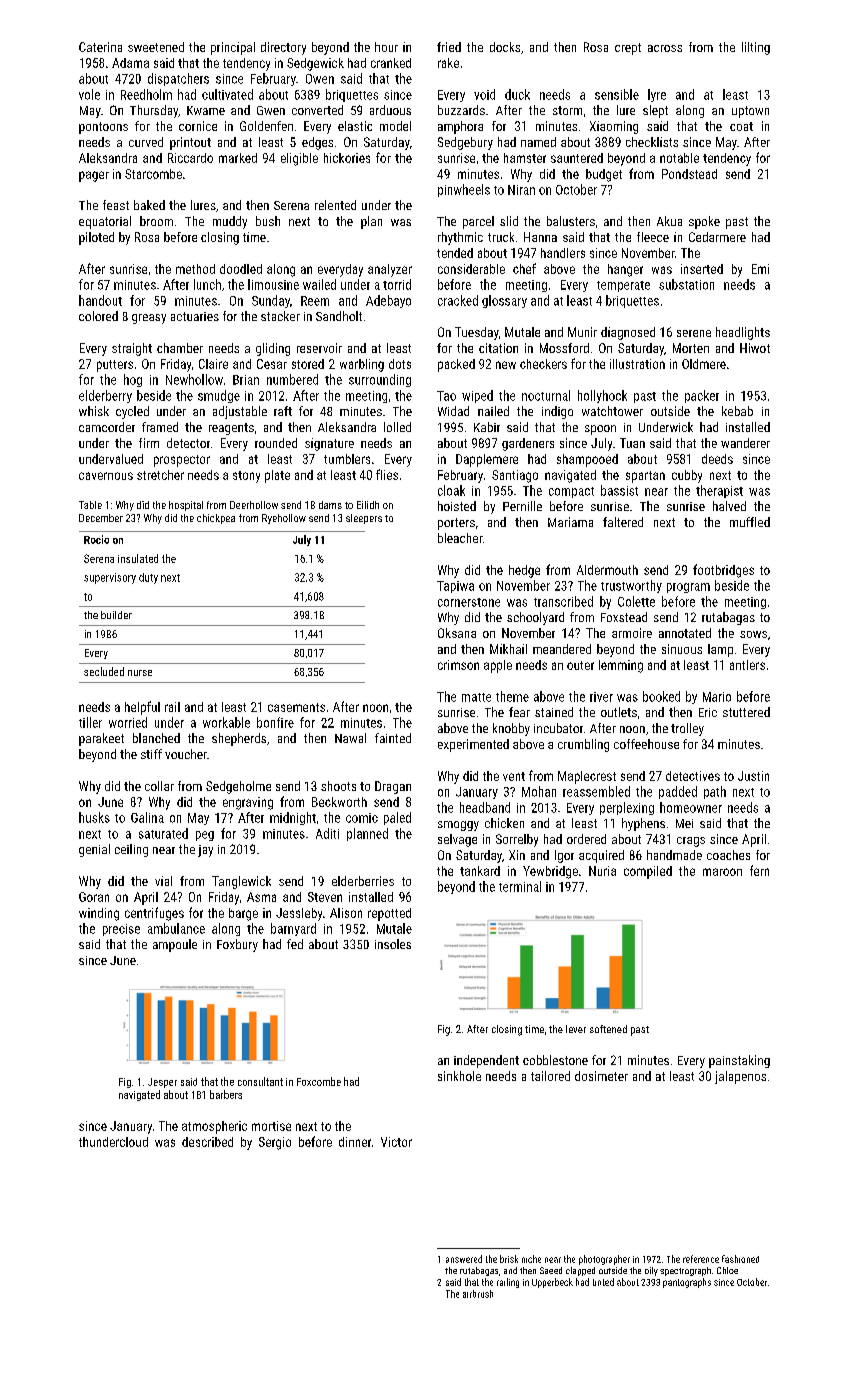 This screenshot has width=849, height=1400. I want to click on independent, so click(486, 1061).
